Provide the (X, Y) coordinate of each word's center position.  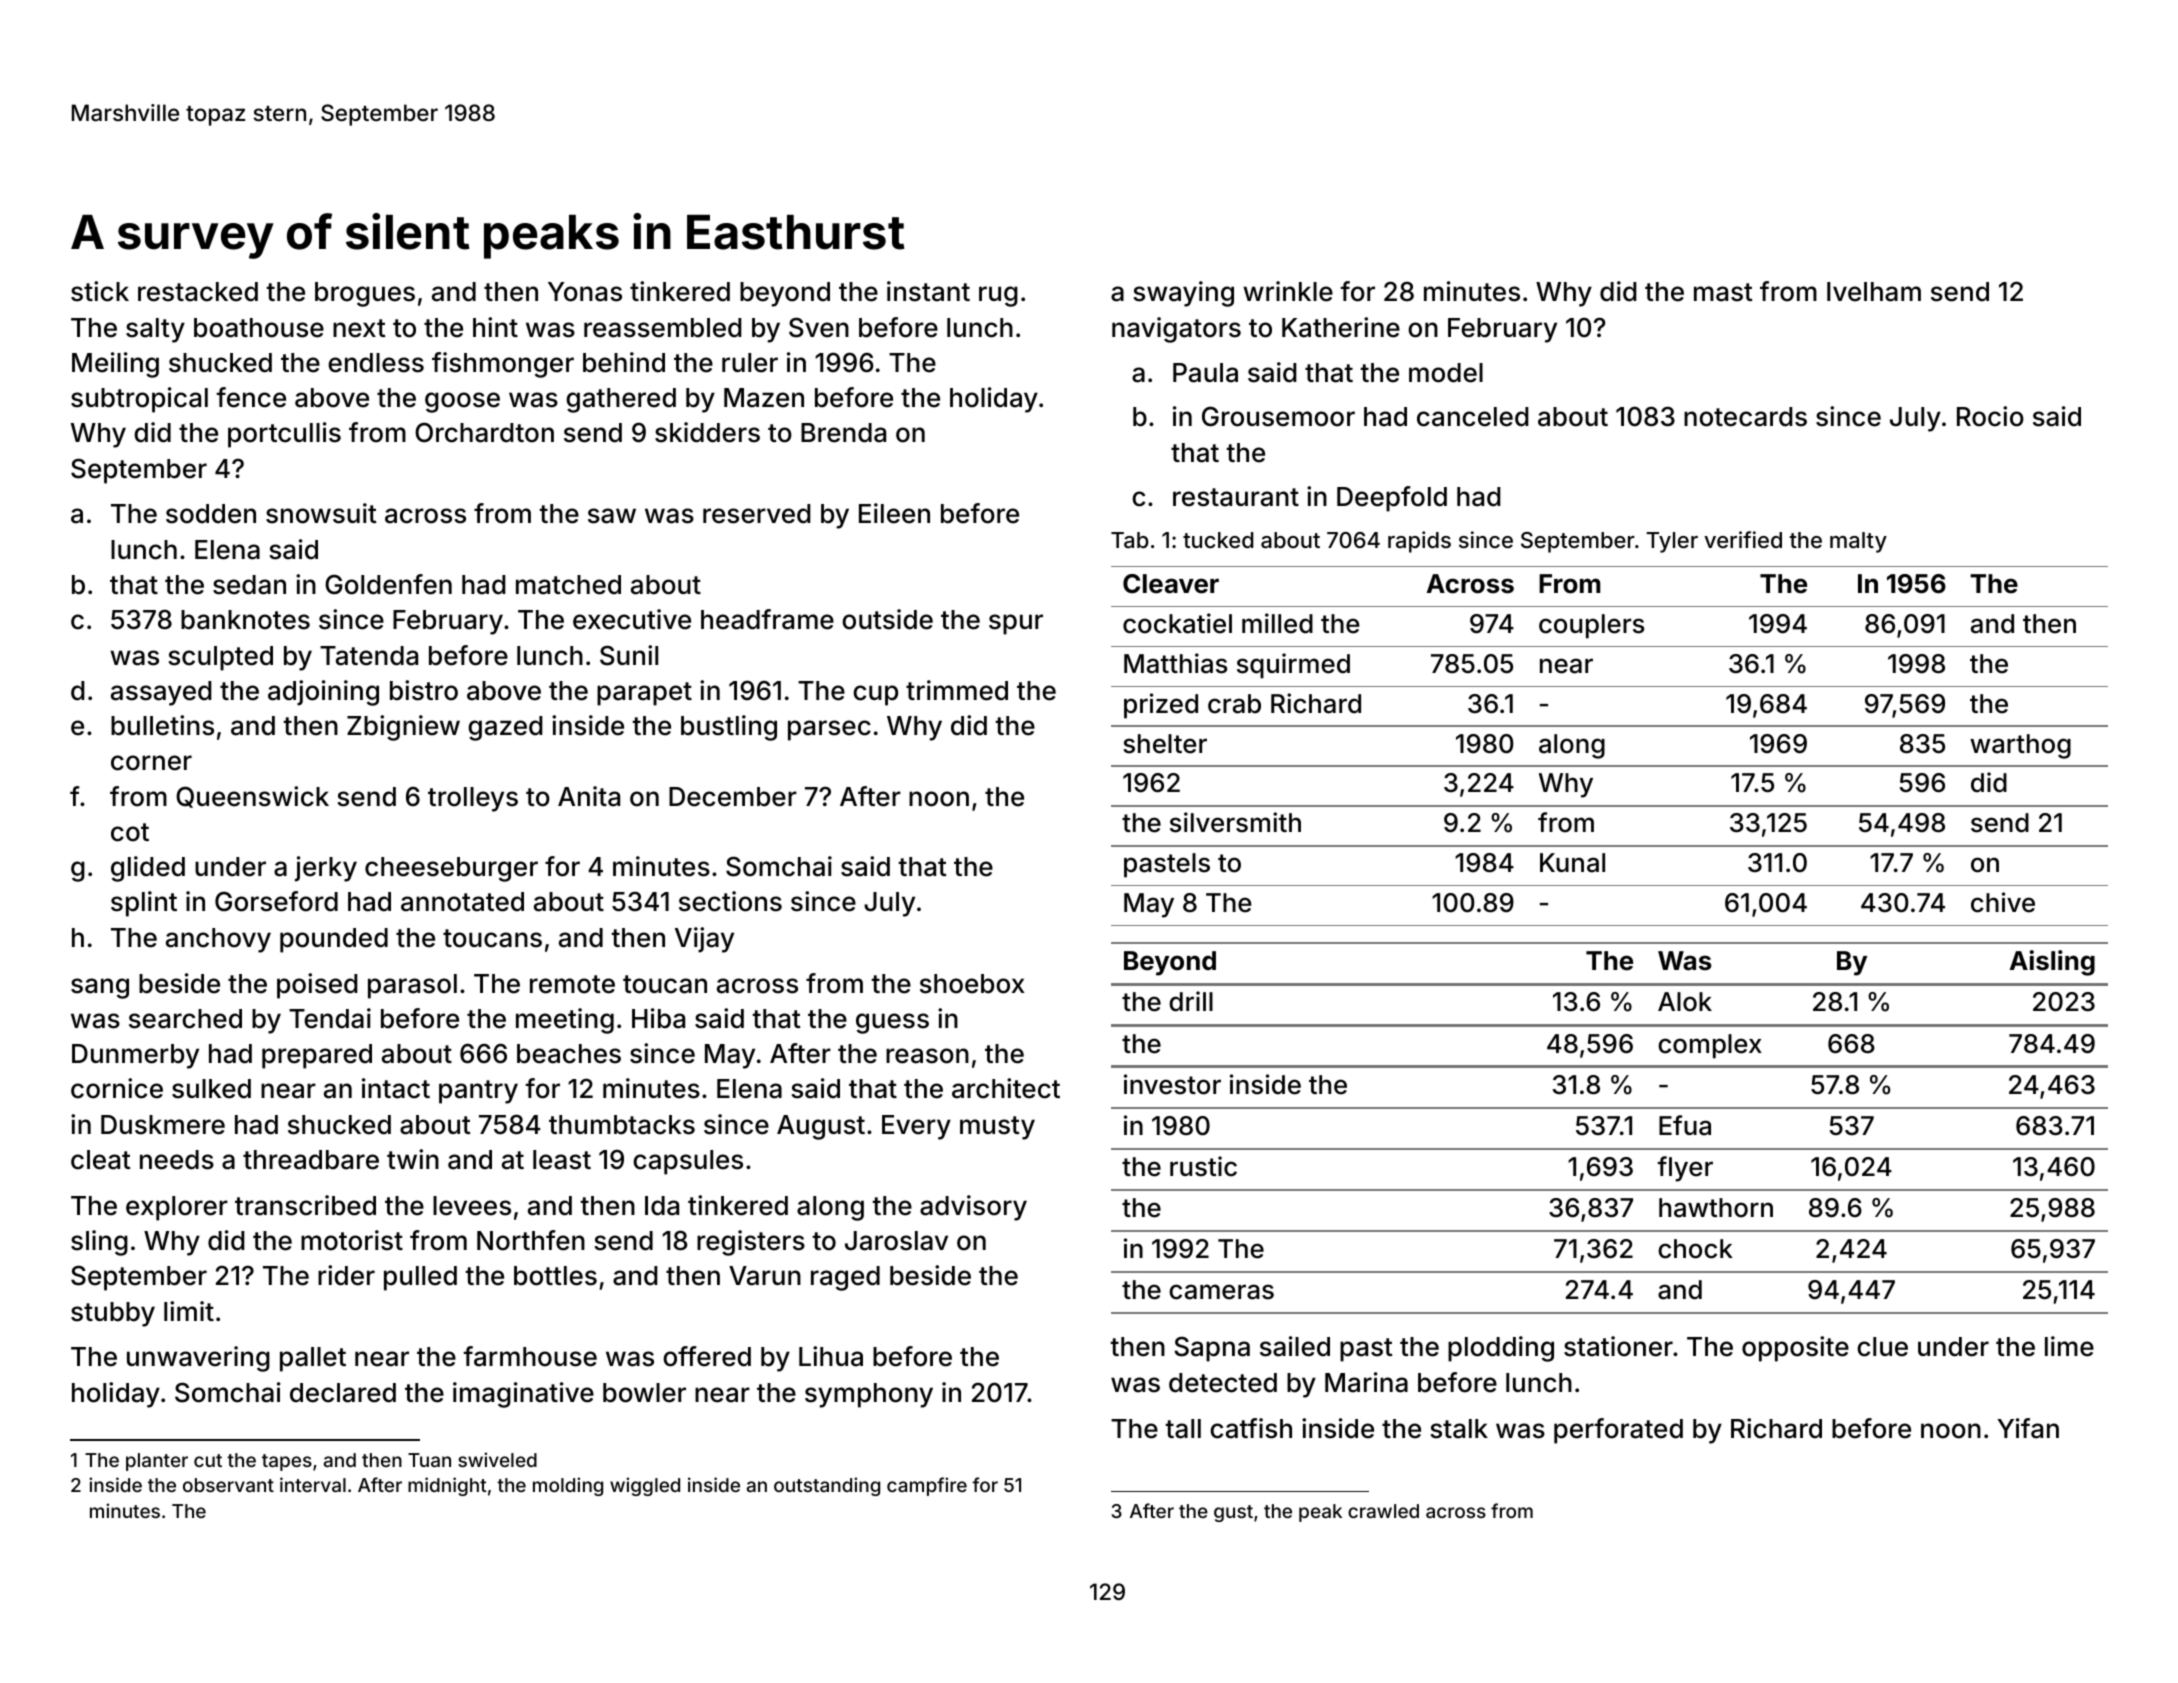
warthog (2020, 746)
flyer (1685, 1169)
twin (413, 1159)
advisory (973, 1208)
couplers (1591, 626)
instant (928, 291)
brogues (365, 294)
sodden (211, 514)
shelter (1165, 744)
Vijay (704, 940)
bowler (644, 1393)
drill (1191, 1001)
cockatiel (1177, 623)
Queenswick (252, 797)
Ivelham (1874, 292)
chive (2003, 902)
